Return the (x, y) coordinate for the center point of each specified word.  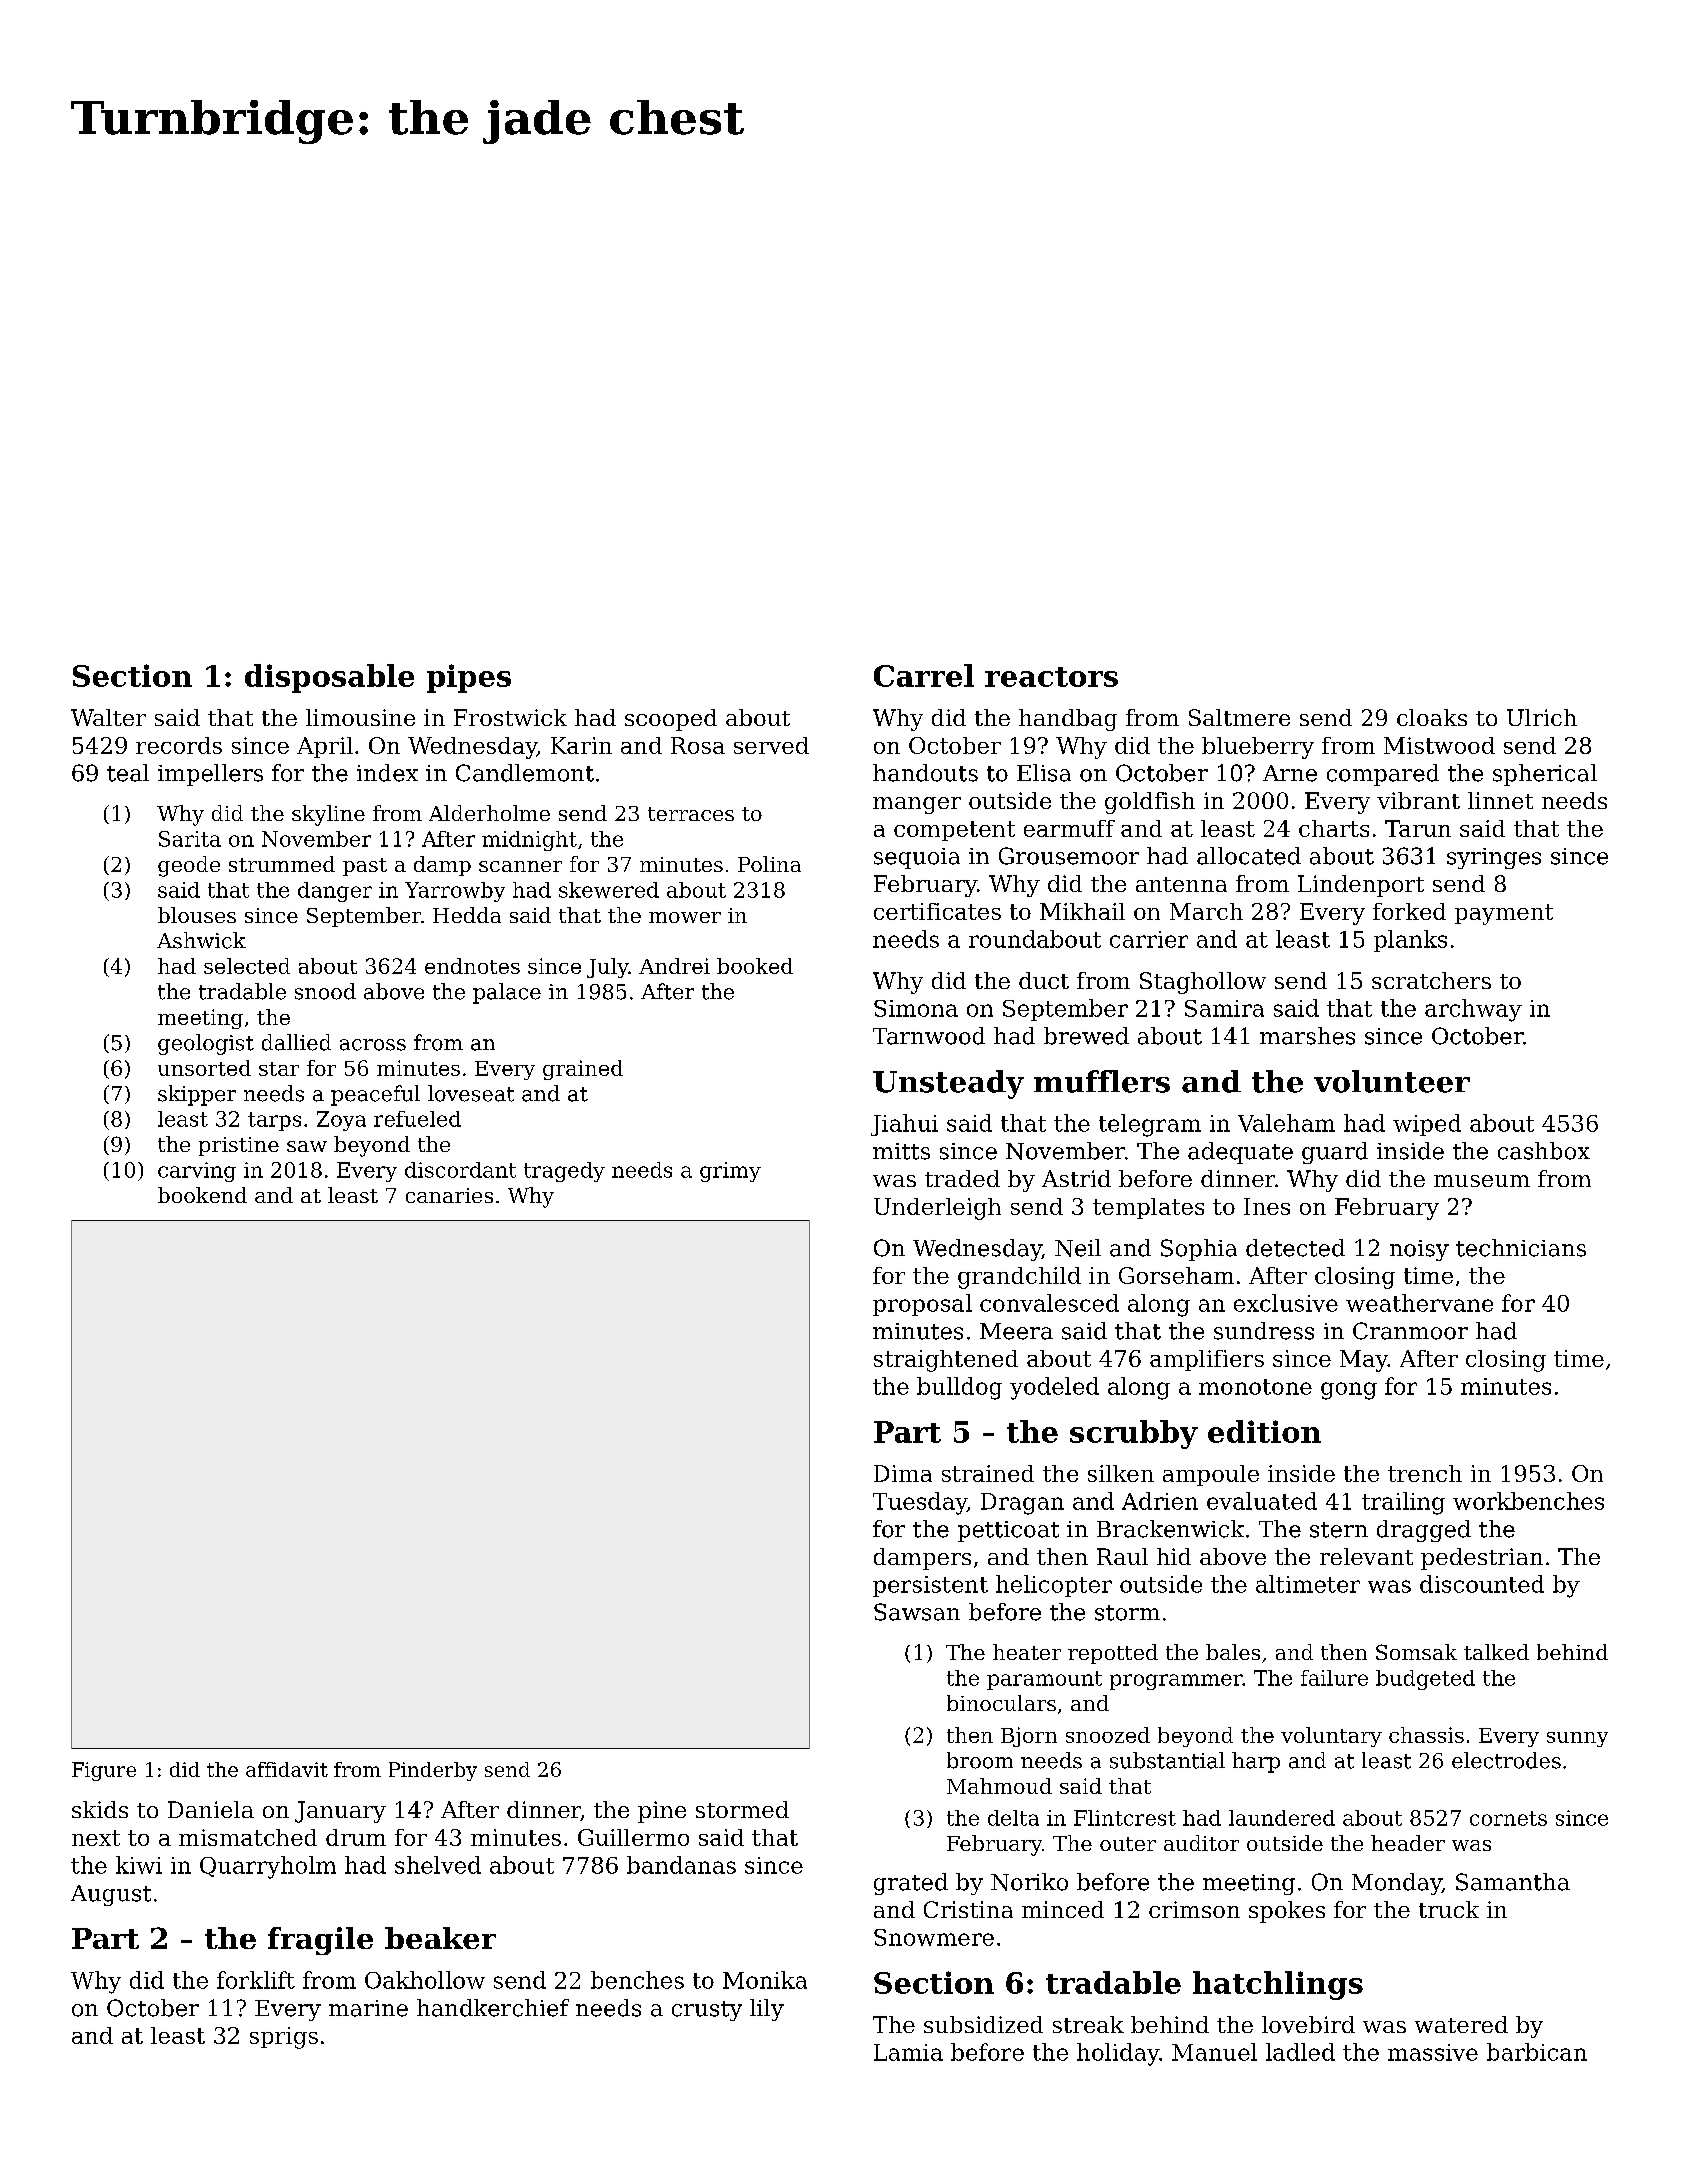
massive (1433, 2052)
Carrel (924, 675)
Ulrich (1542, 717)
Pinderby (433, 1771)
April (325, 747)
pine (662, 1812)
